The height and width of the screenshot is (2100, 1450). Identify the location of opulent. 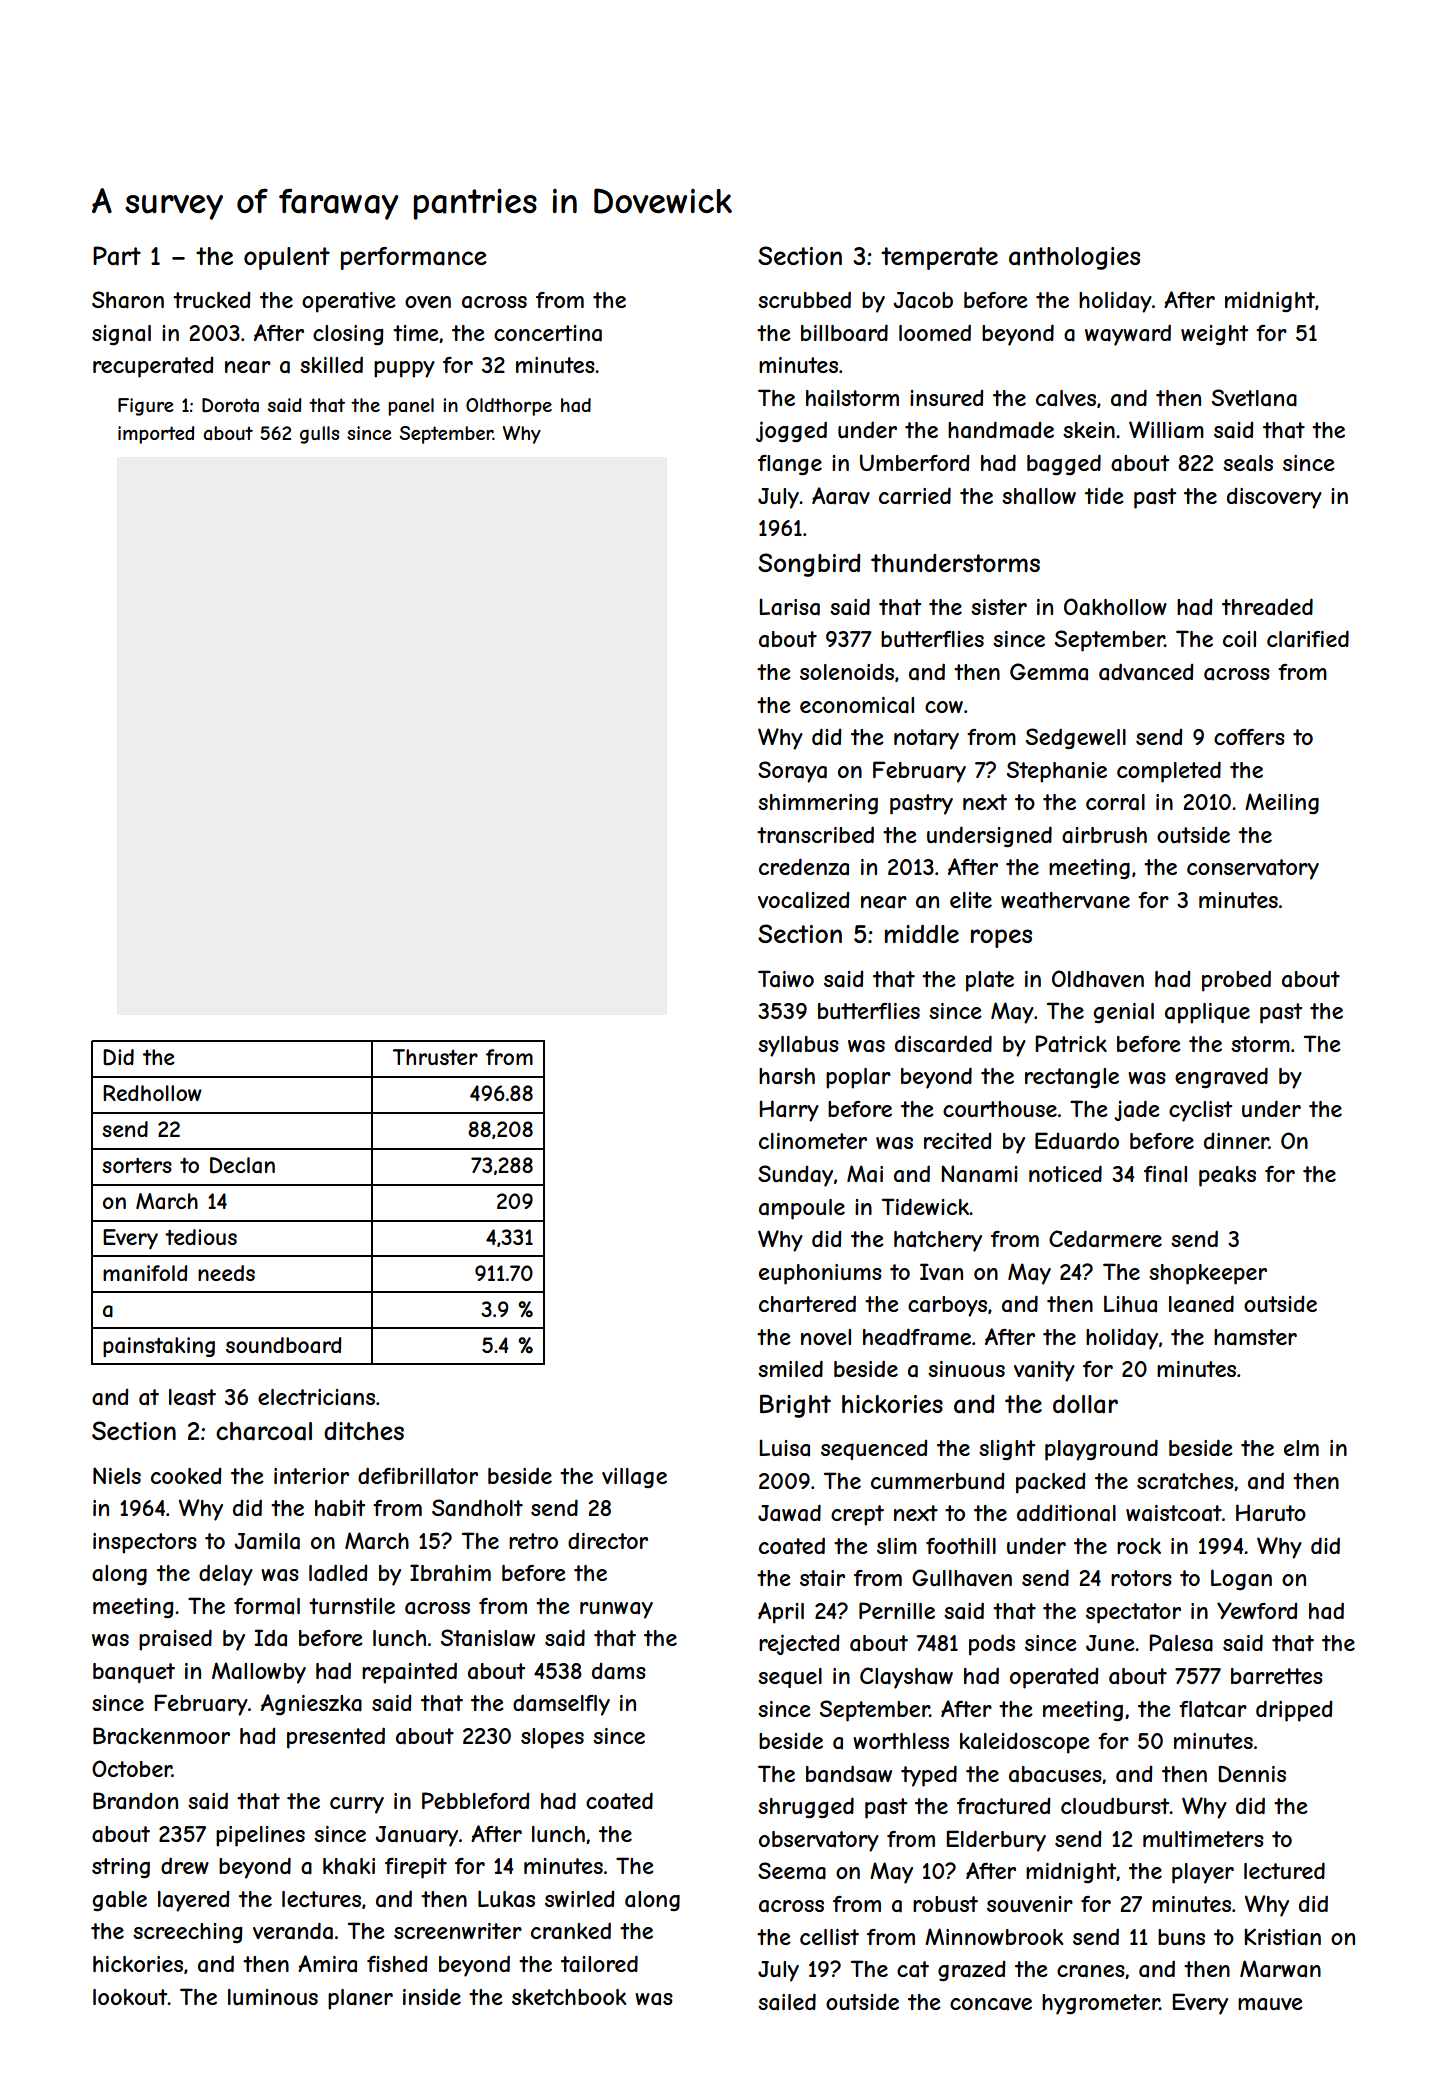
(287, 258).
